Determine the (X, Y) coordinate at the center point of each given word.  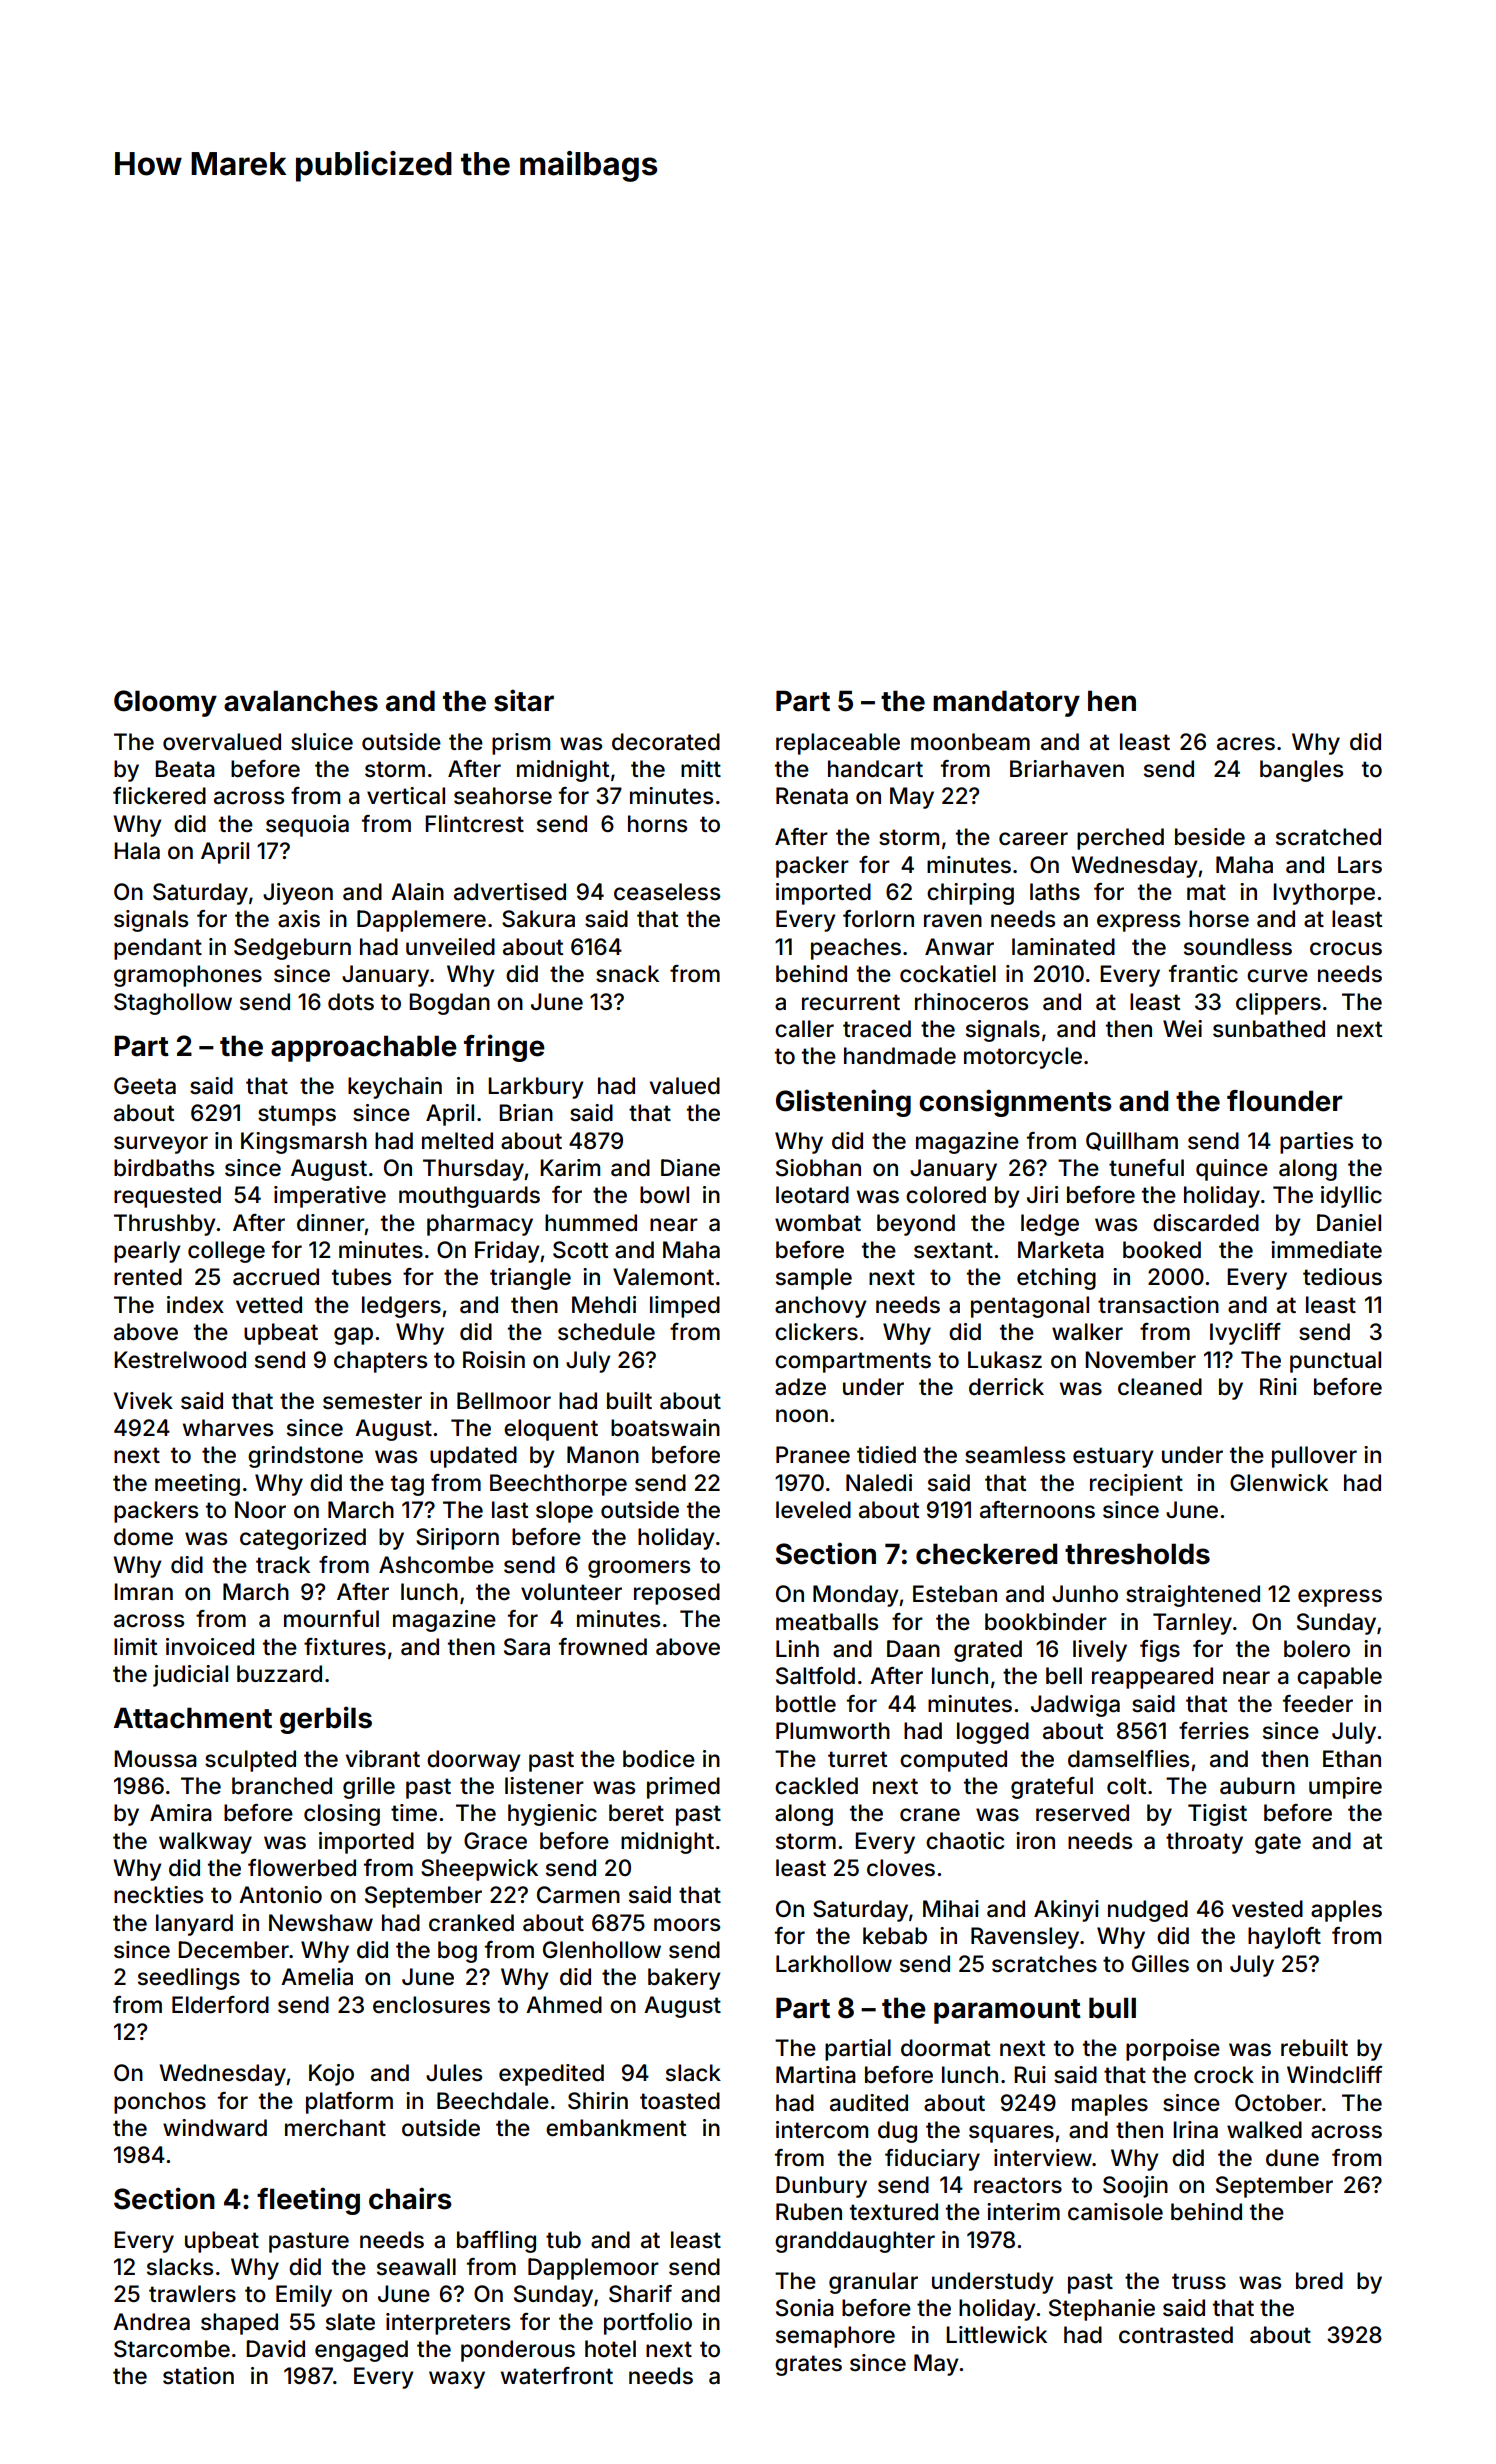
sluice (322, 742)
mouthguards (469, 1197)
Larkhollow (834, 1964)
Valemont (663, 1277)
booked (1162, 1250)
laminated (1063, 947)
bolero (1317, 1649)
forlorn (878, 919)
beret (636, 1813)
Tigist (1217, 1815)
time (414, 1813)
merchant (335, 2128)
